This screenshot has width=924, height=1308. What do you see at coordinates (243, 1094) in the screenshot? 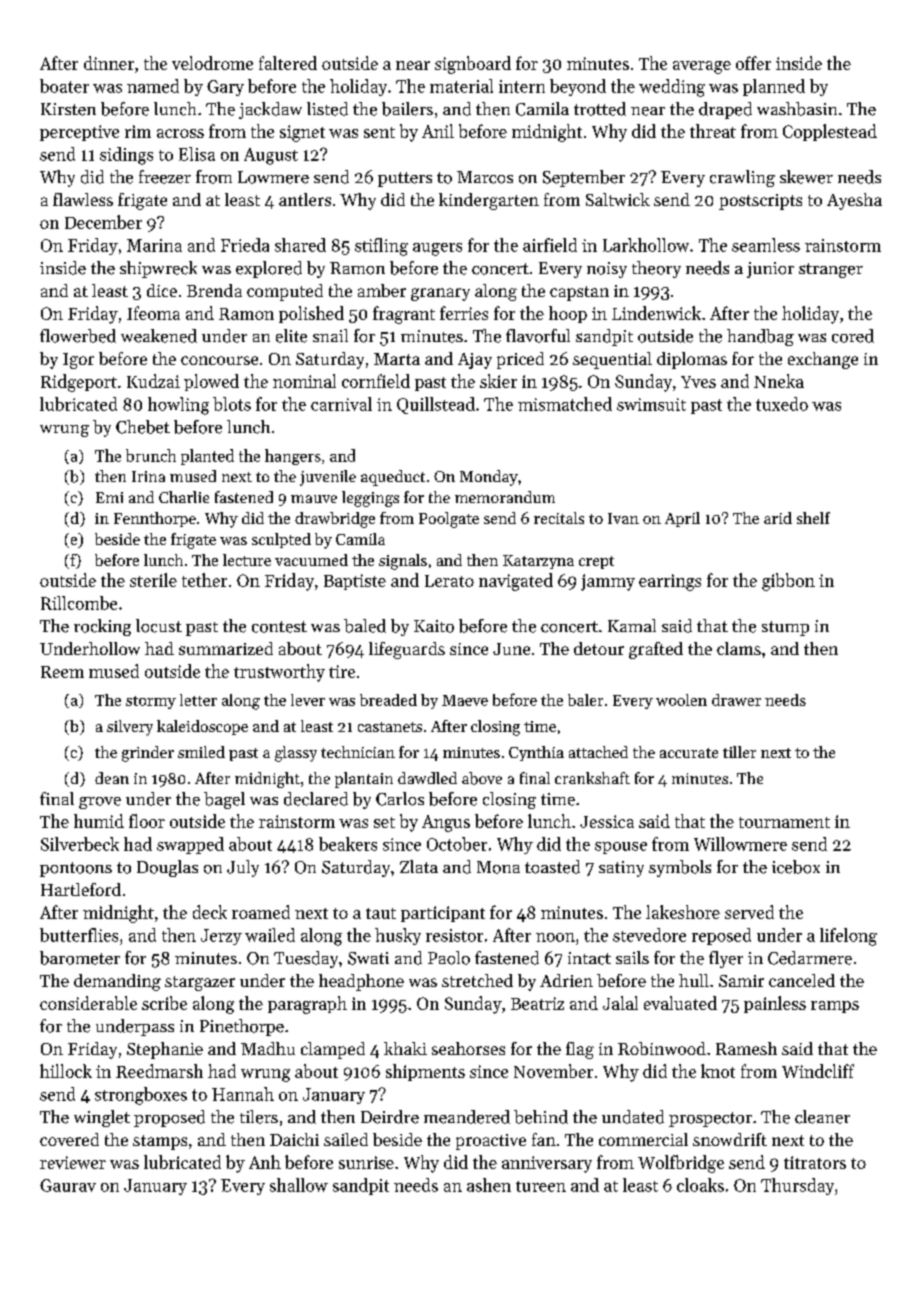
I see `Hannah` at bounding box center [243, 1094].
